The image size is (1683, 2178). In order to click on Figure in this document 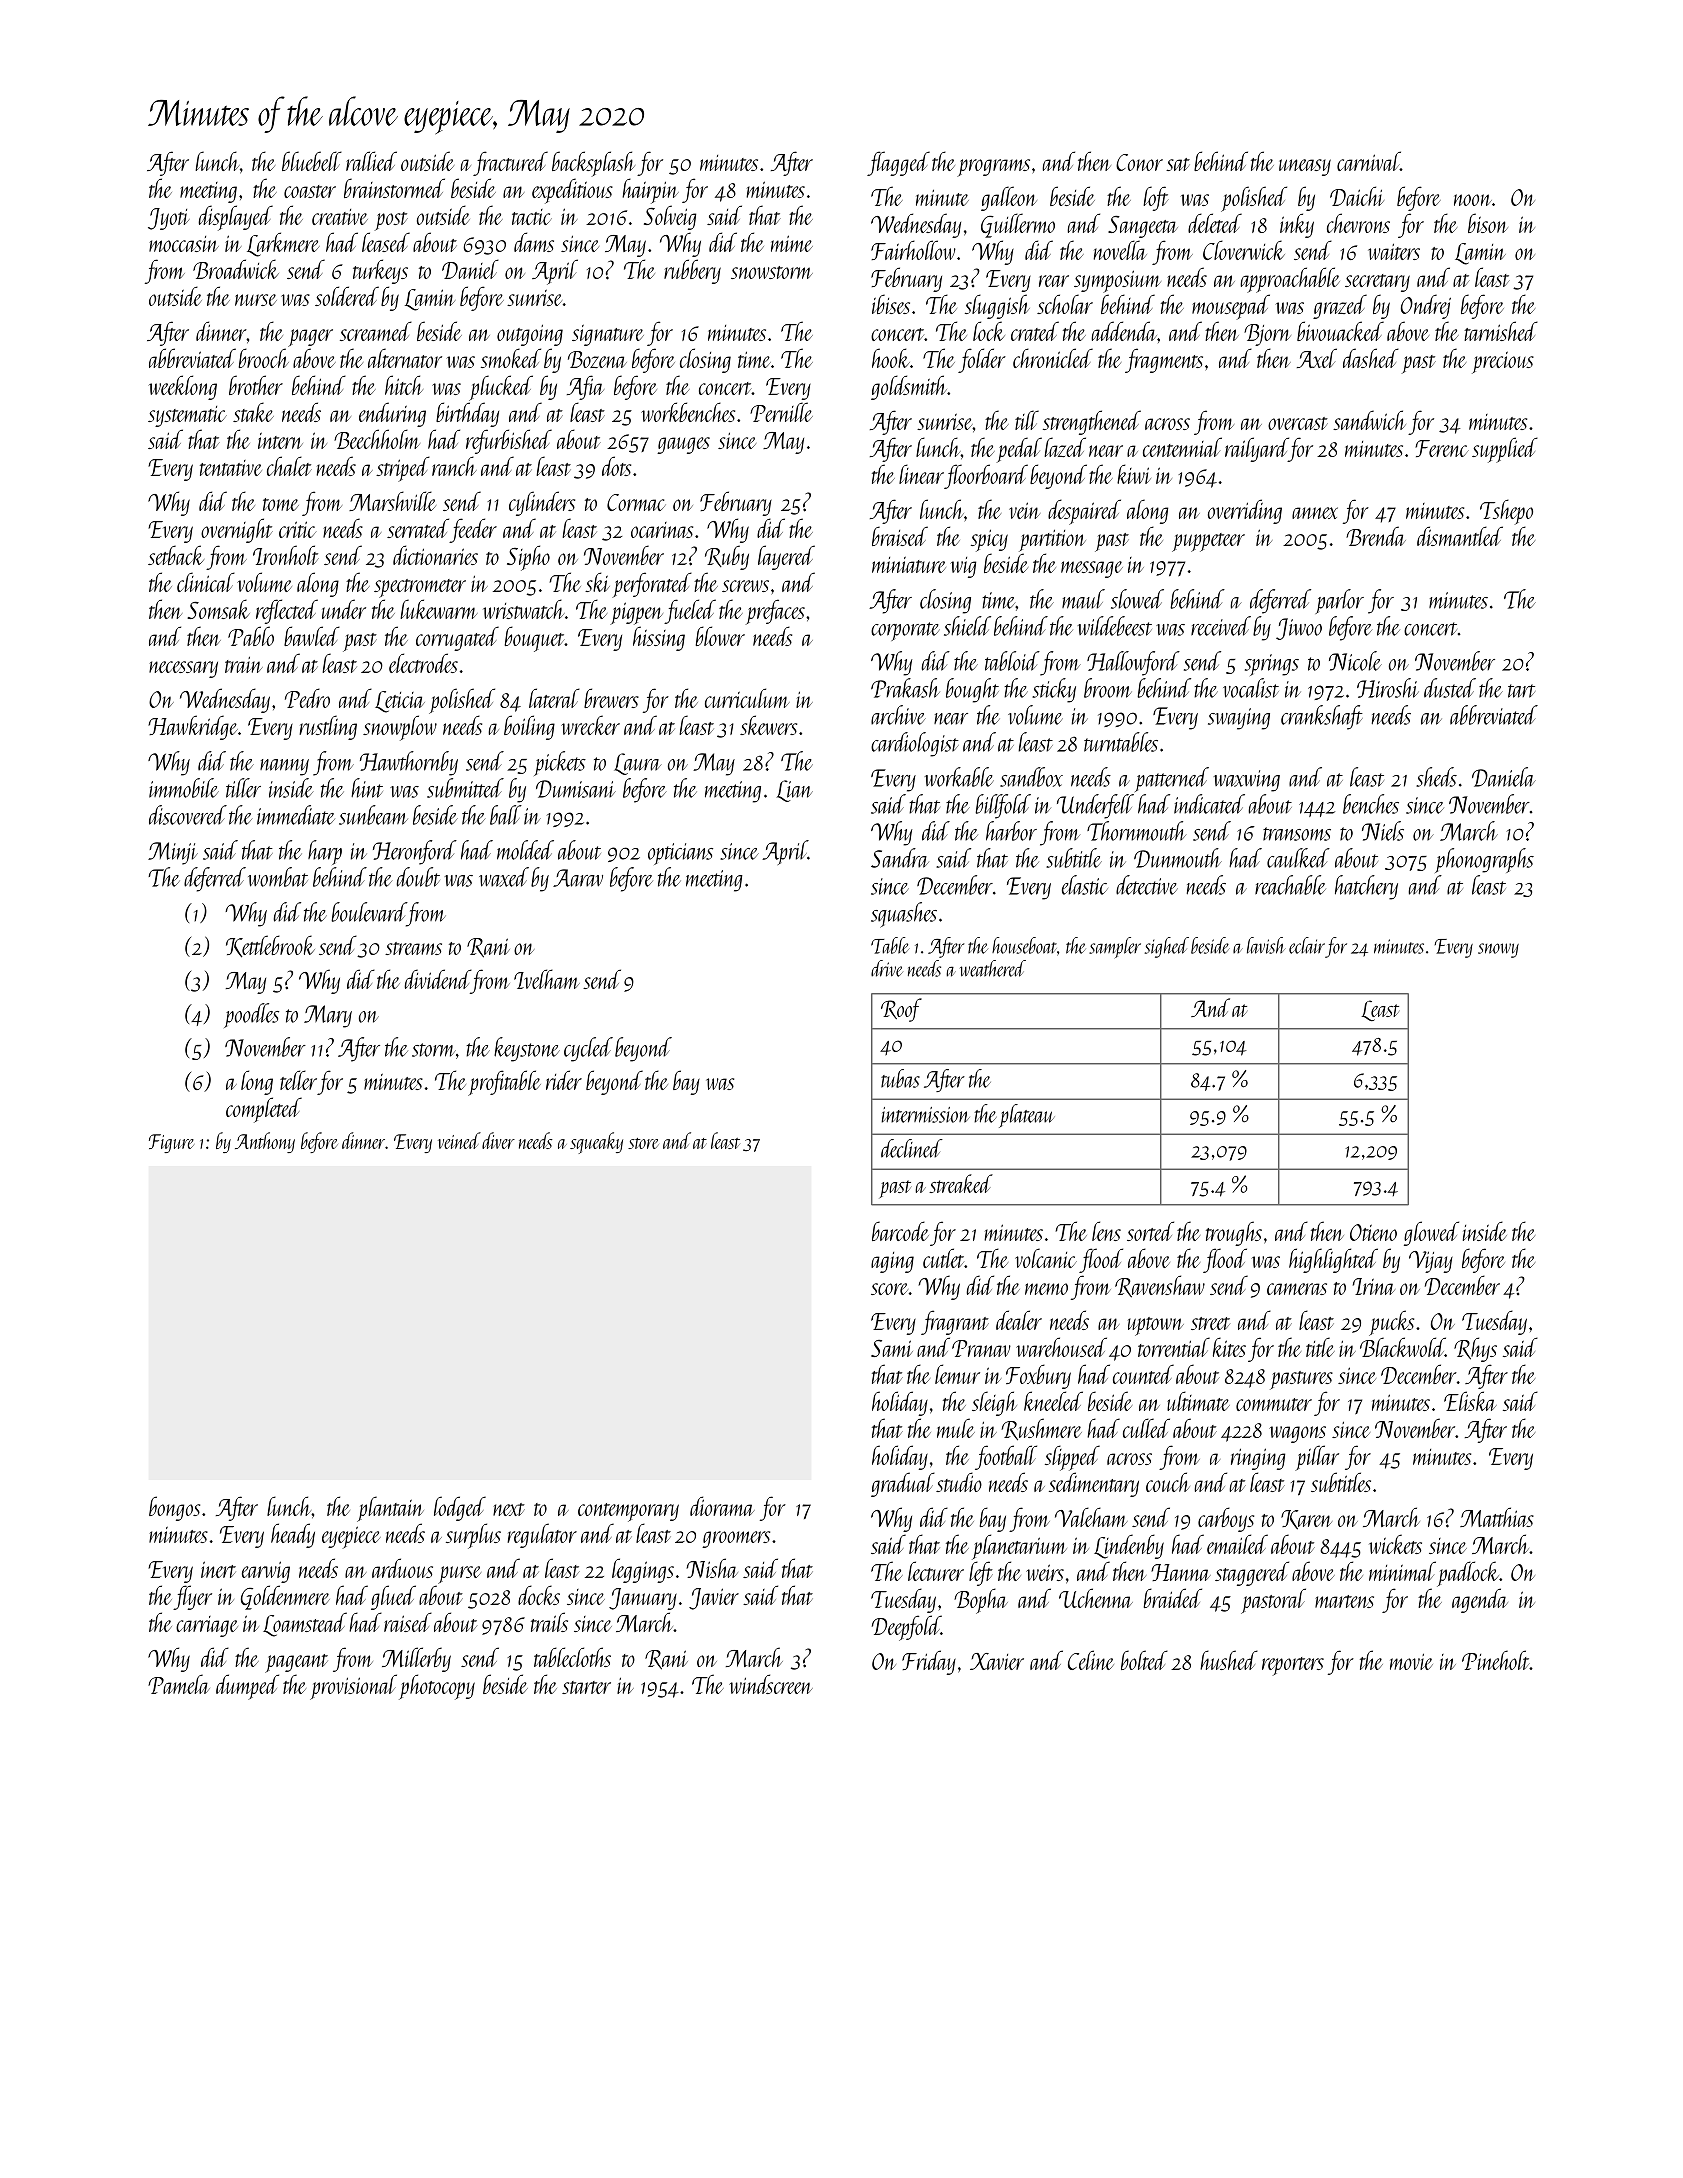, I will do `click(171, 1143)`.
